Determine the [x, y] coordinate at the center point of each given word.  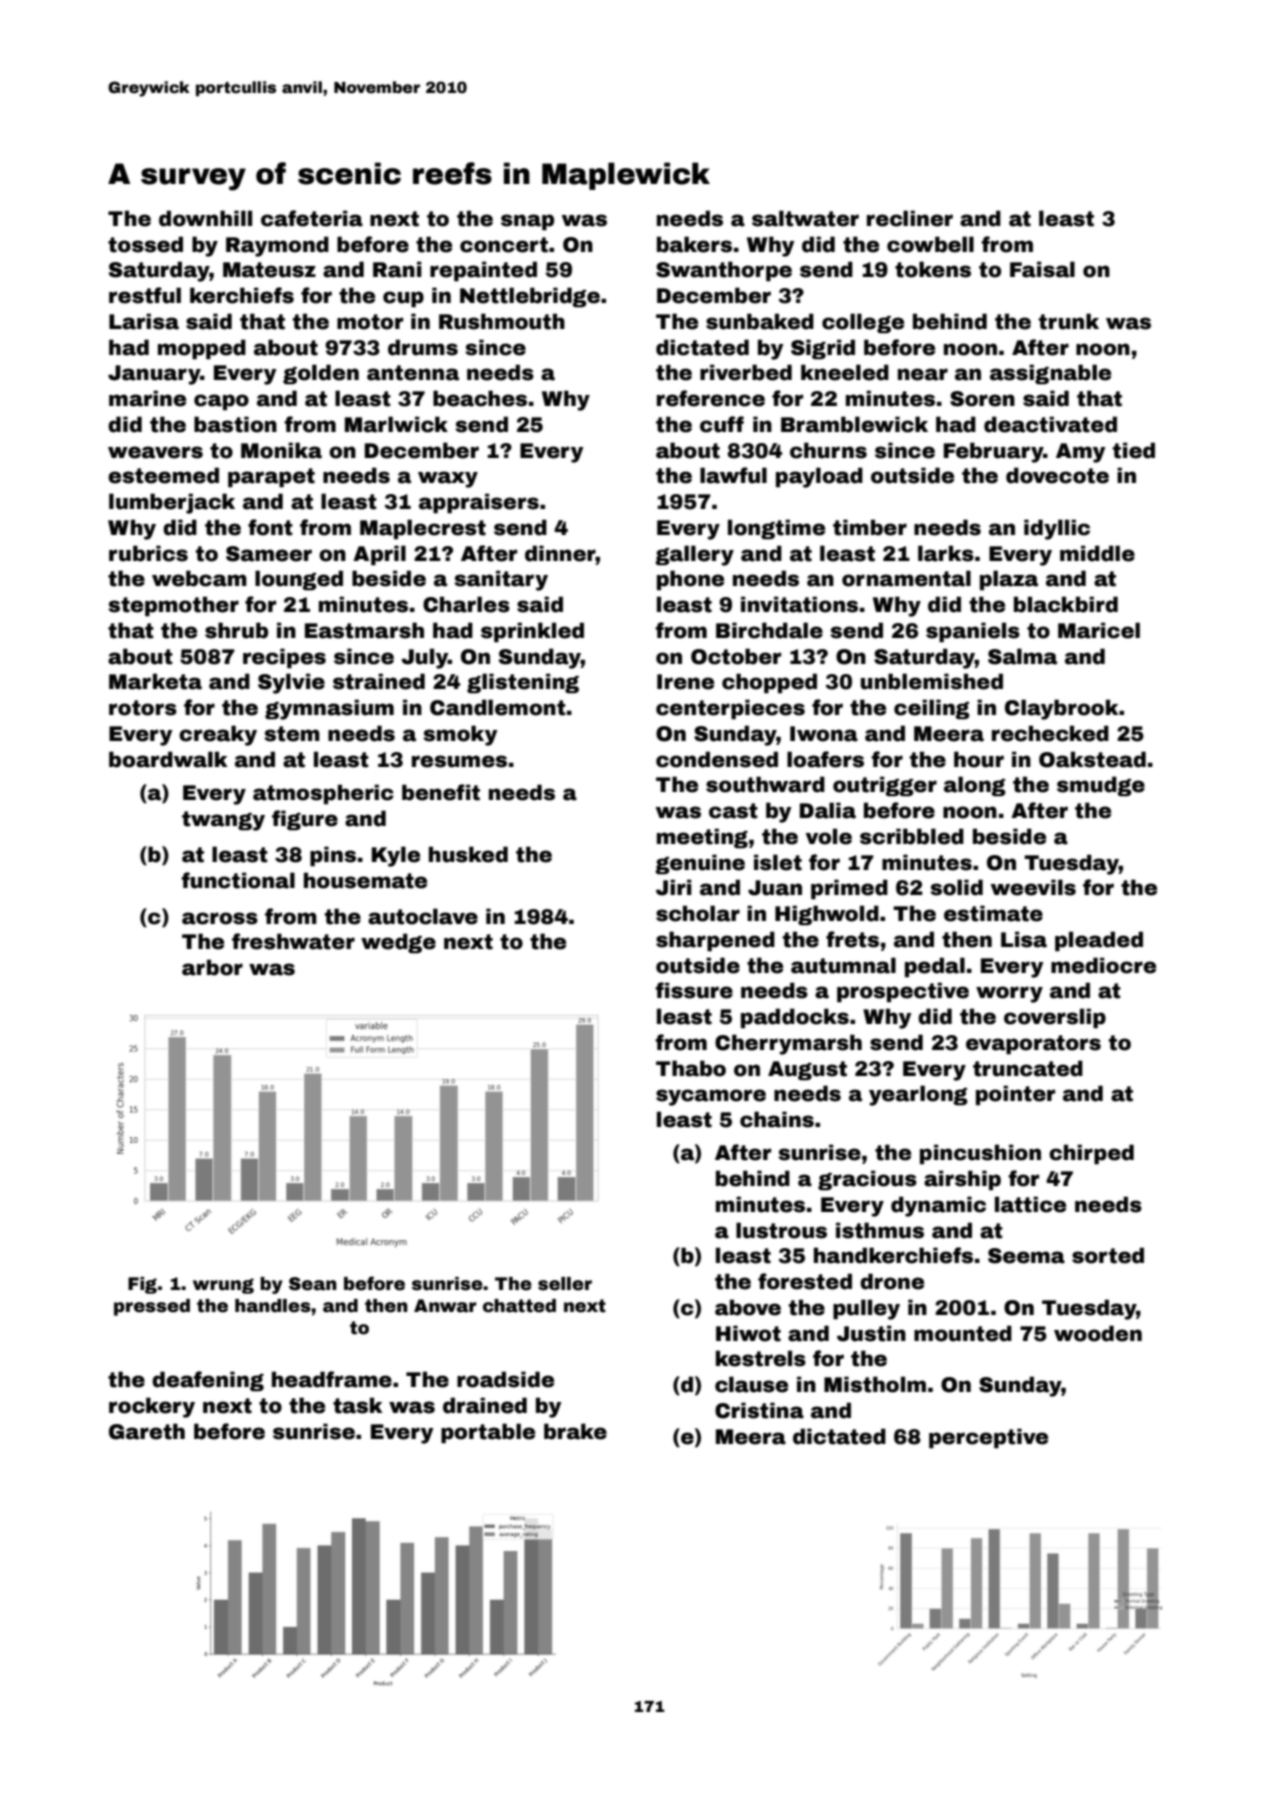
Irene [685, 682]
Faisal [1042, 269]
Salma [1022, 656]
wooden [1098, 1333]
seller [565, 1284]
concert [504, 245]
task [358, 1405]
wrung [223, 1286]
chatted [519, 1306]
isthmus [880, 1230]
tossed [145, 244]
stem [292, 734]
